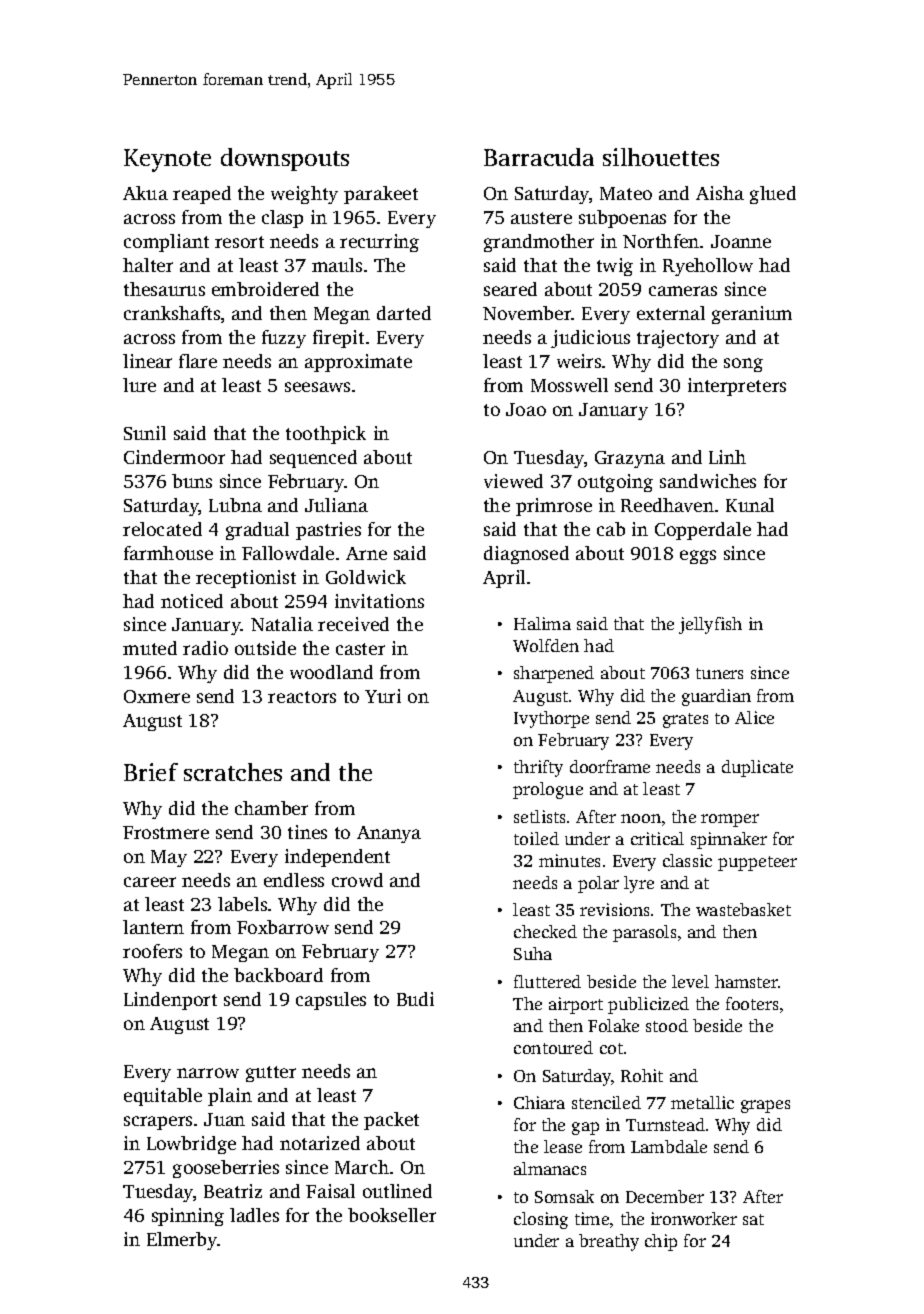 This screenshot has width=924, height=1314. What do you see at coordinates (331, 672) in the screenshot?
I see `woodland` at bounding box center [331, 672].
